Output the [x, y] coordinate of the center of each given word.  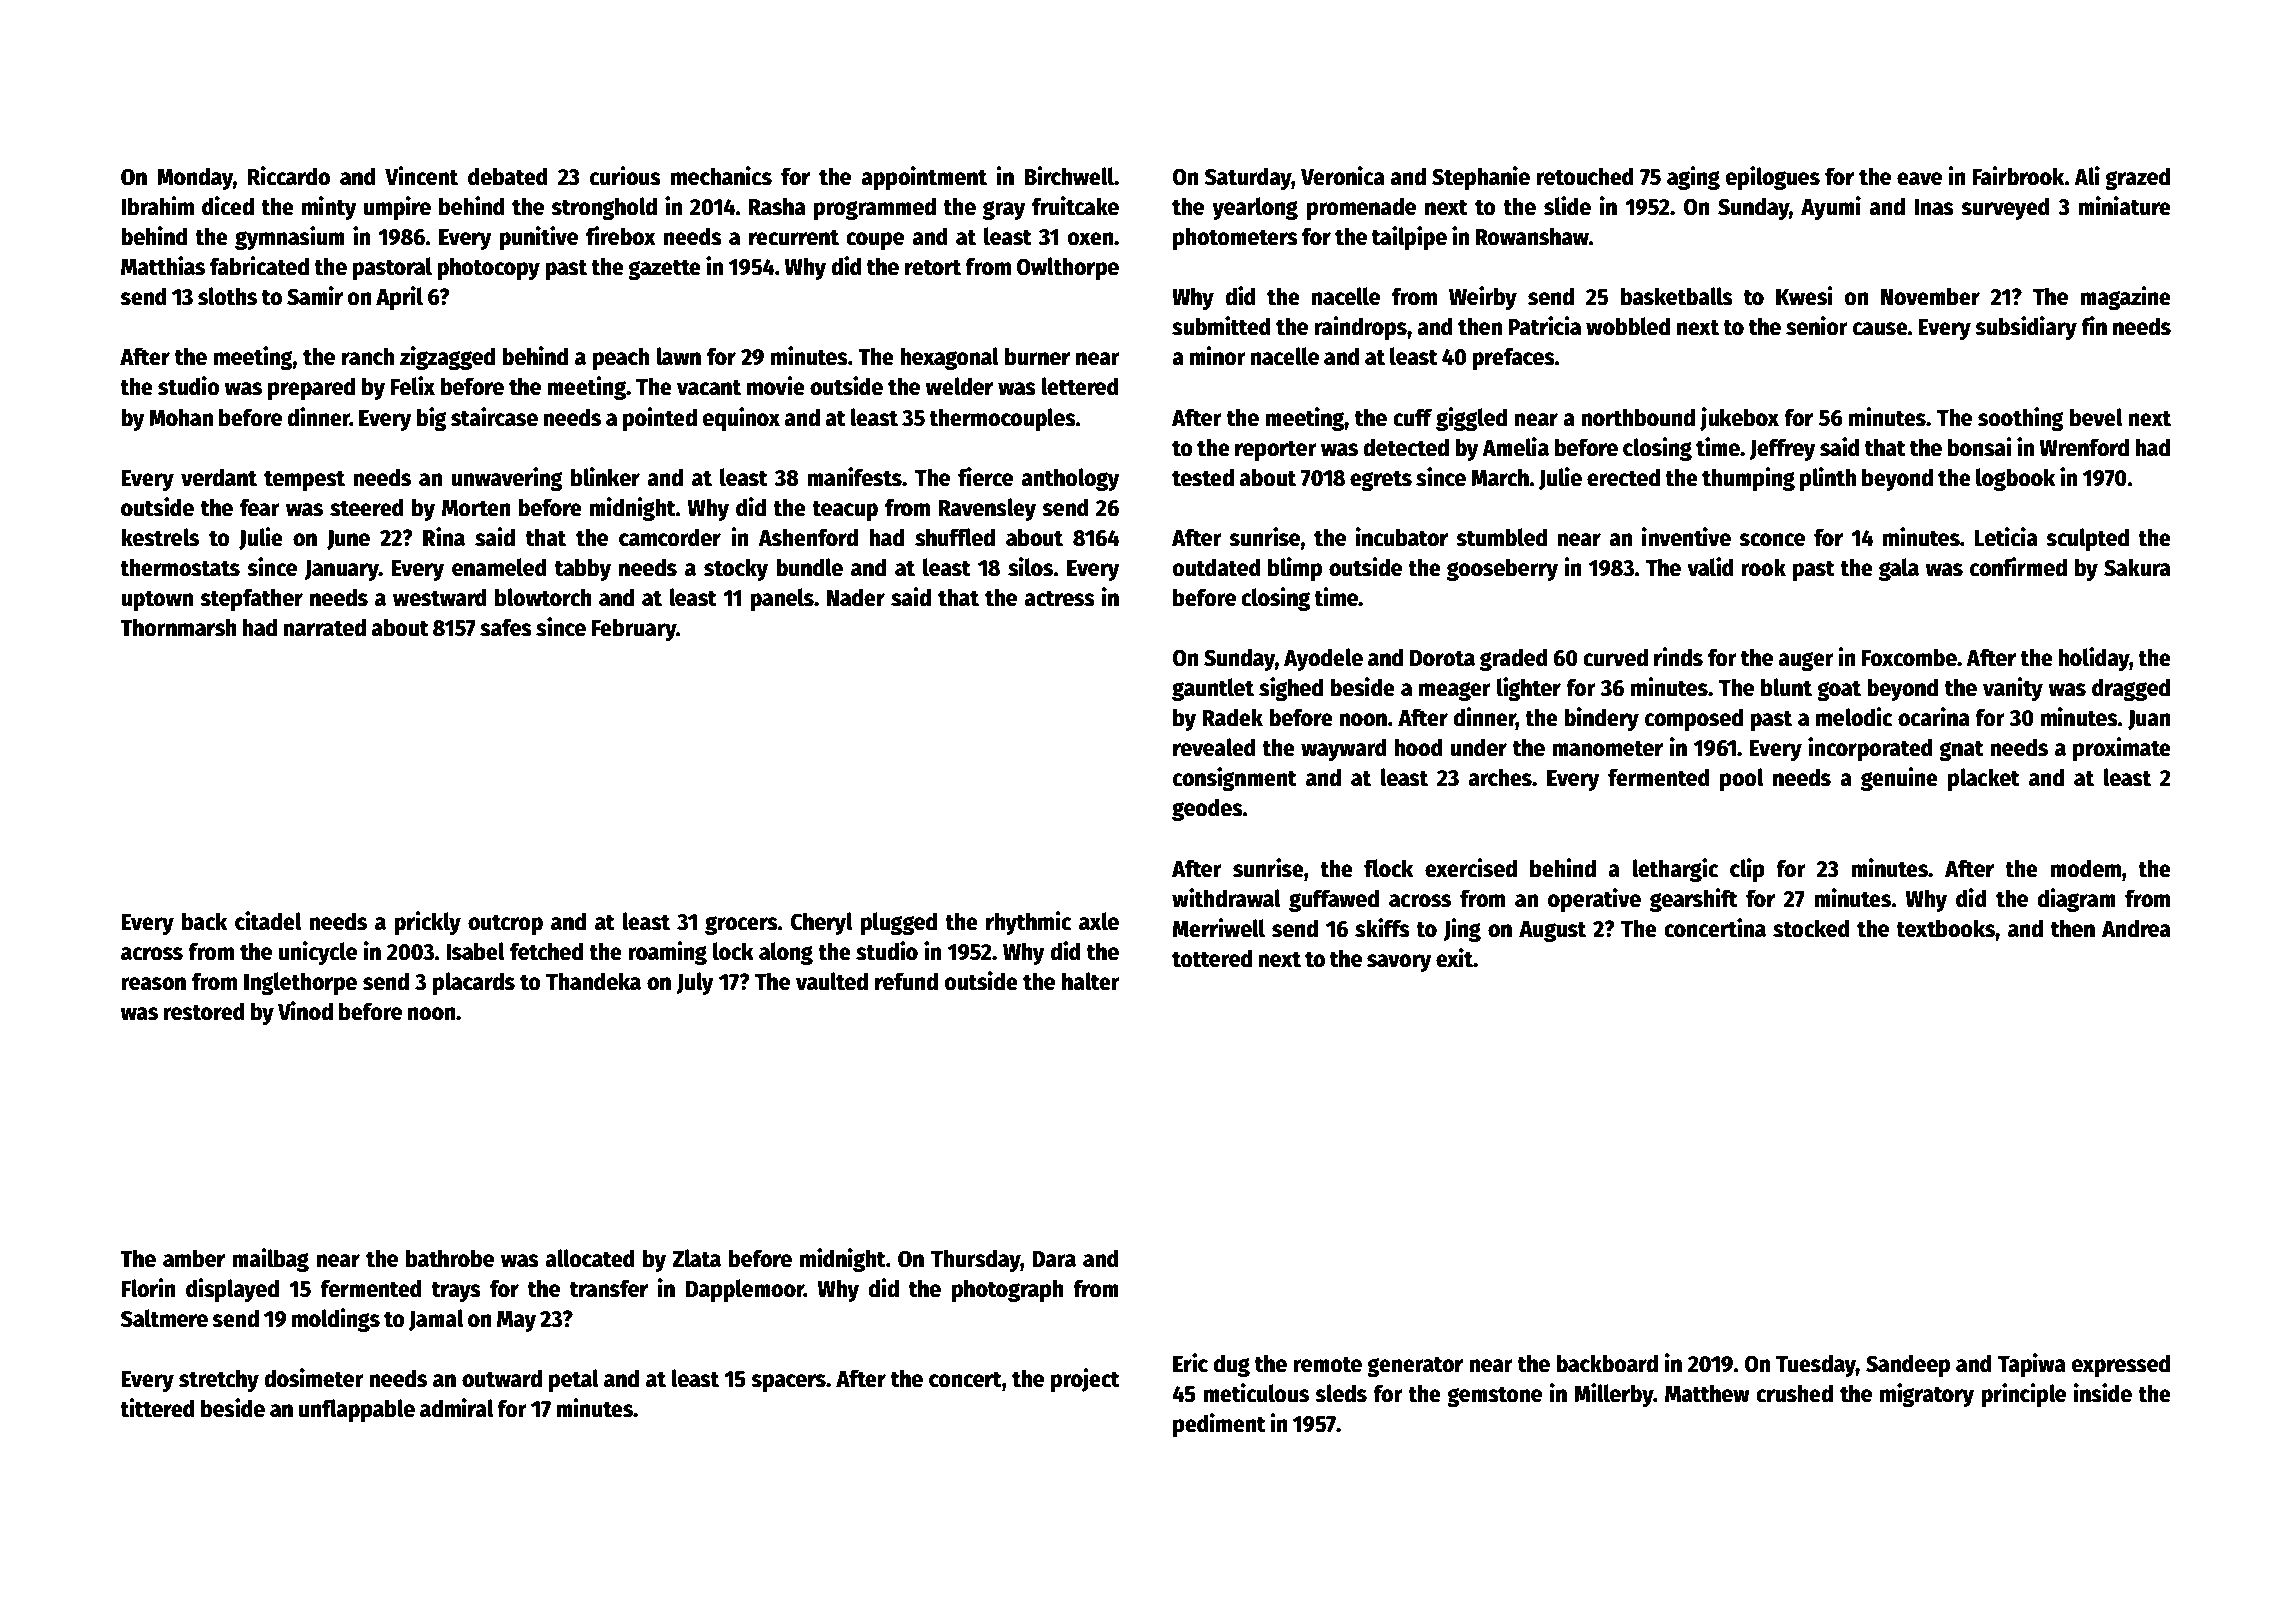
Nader [856, 597]
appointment [924, 178]
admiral [456, 1408]
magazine [2125, 298]
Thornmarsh [178, 627]
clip [1747, 870]
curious [625, 176]
